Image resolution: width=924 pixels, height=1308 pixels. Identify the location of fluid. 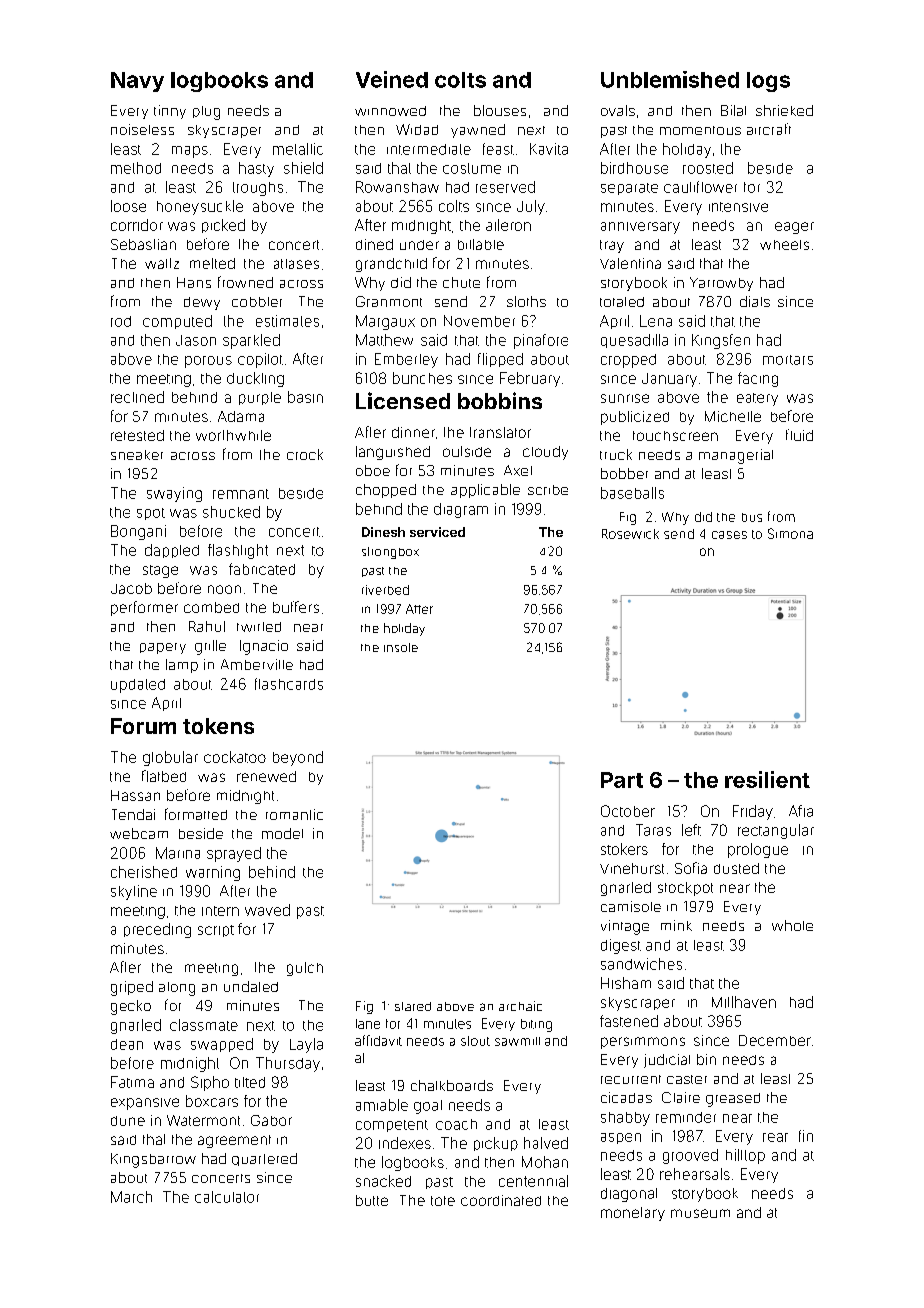
(799, 435).
